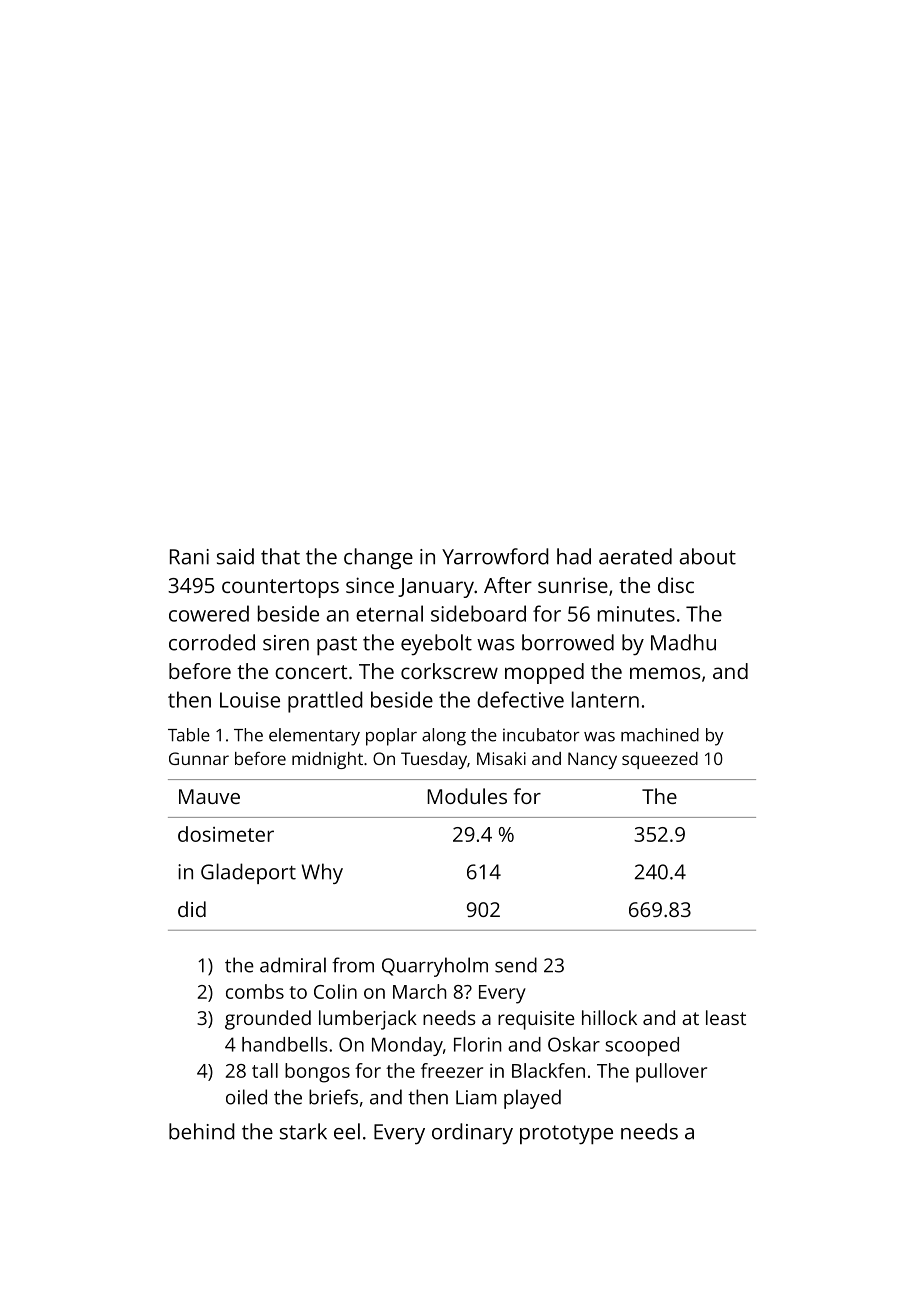  I want to click on had, so click(574, 556).
